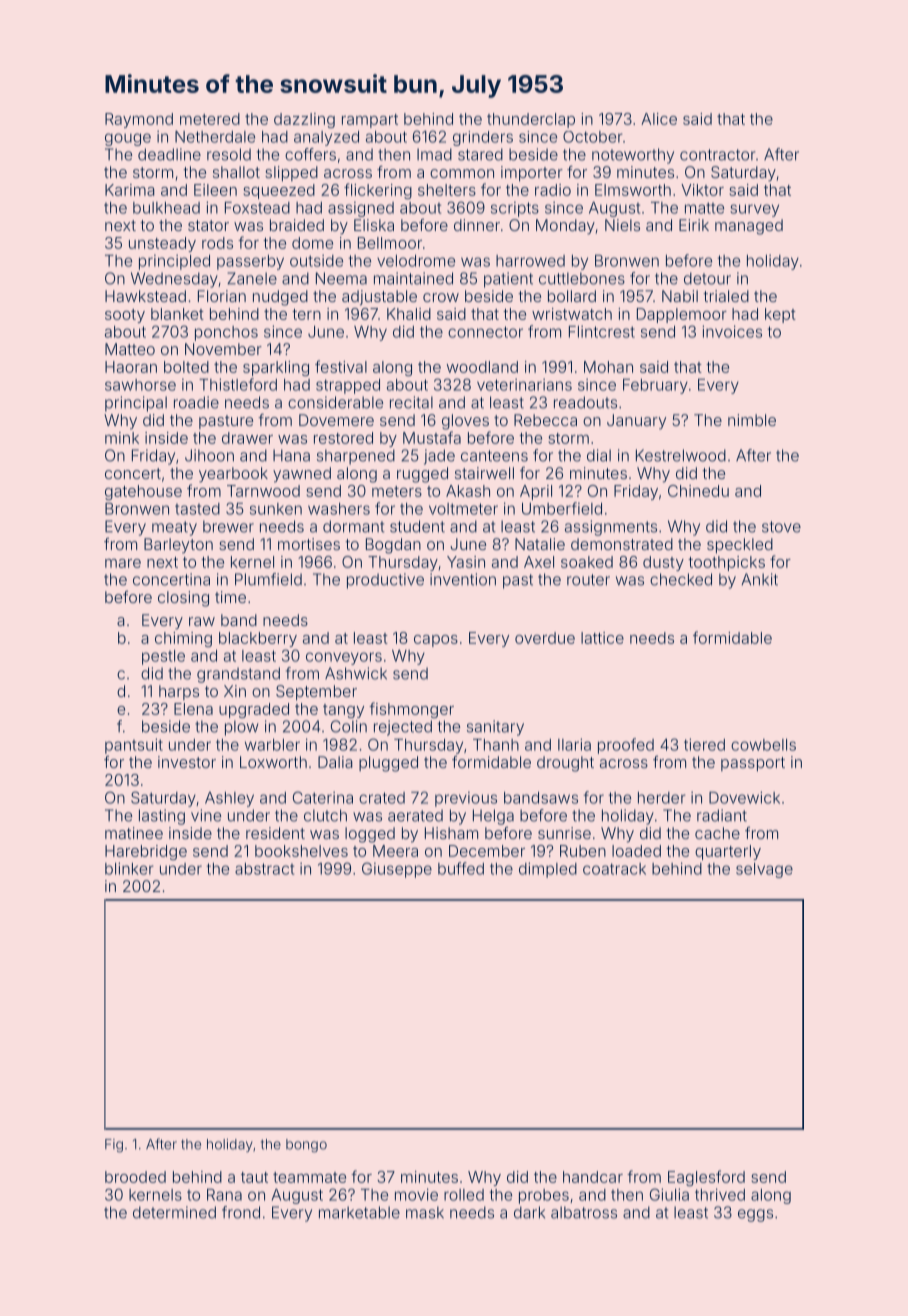 The height and width of the image is (1316, 908). What do you see at coordinates (565, 764) in the image?
I see `drought` at bounding box center [565, 764].
